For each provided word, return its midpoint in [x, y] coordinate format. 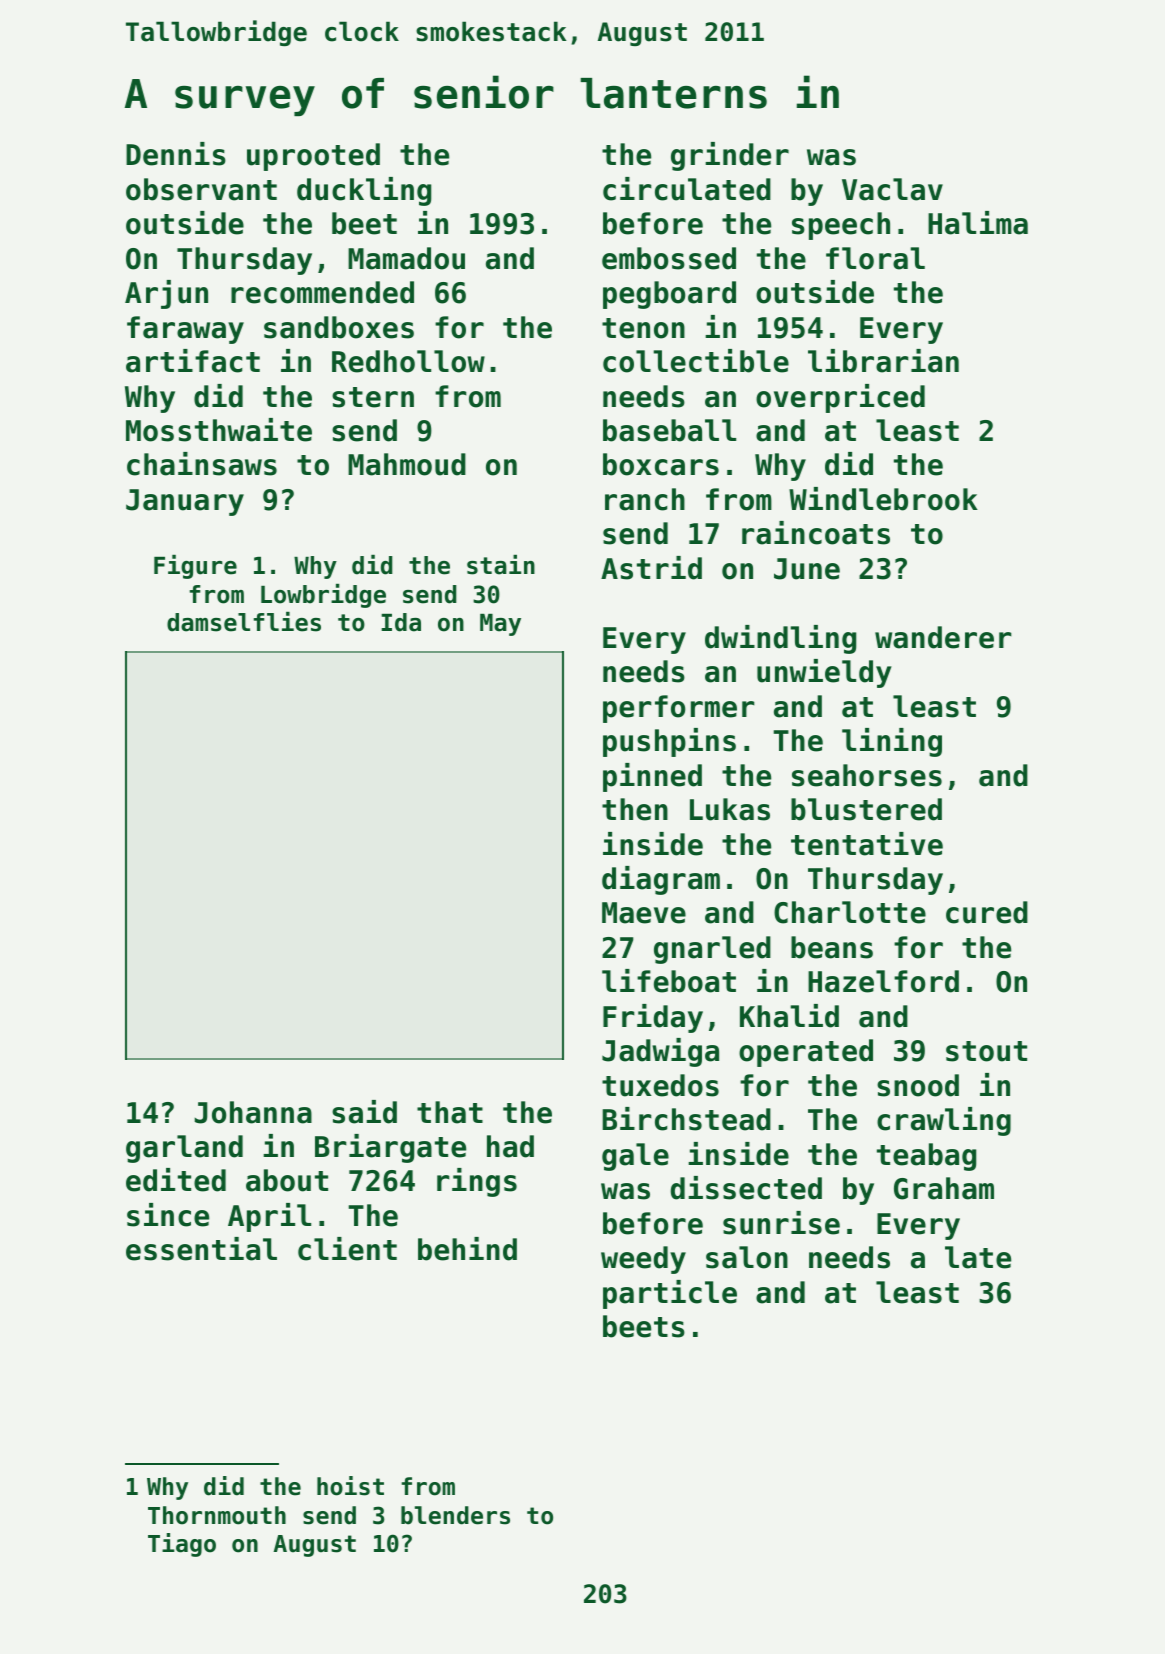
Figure [195, 567]
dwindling [780, 639]
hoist [350, 1486]
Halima [978, 223]
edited [176, 1180]
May [500, 625]
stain [501, 565]
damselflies [244, 622]
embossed [669, 258]
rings [477, 1182]
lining [892, 742]
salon [747, 1257]
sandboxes [339, 327]
